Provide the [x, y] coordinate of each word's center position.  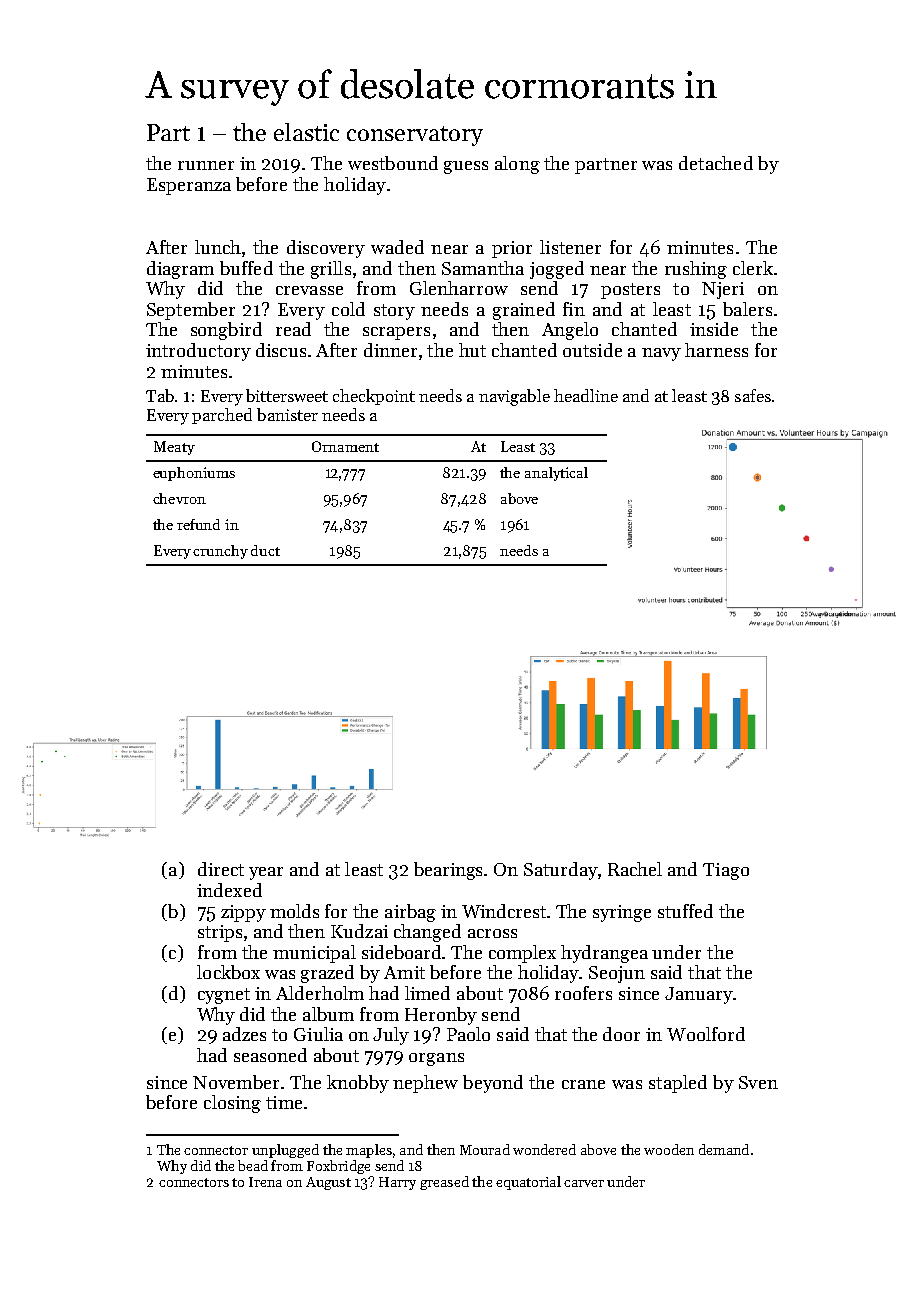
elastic [306, 132]
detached [716, 163]
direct [221, 869]
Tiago [726, 871]
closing [232, 1104]
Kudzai [359, 931]
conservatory [415, 136]
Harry [397, 1183]
